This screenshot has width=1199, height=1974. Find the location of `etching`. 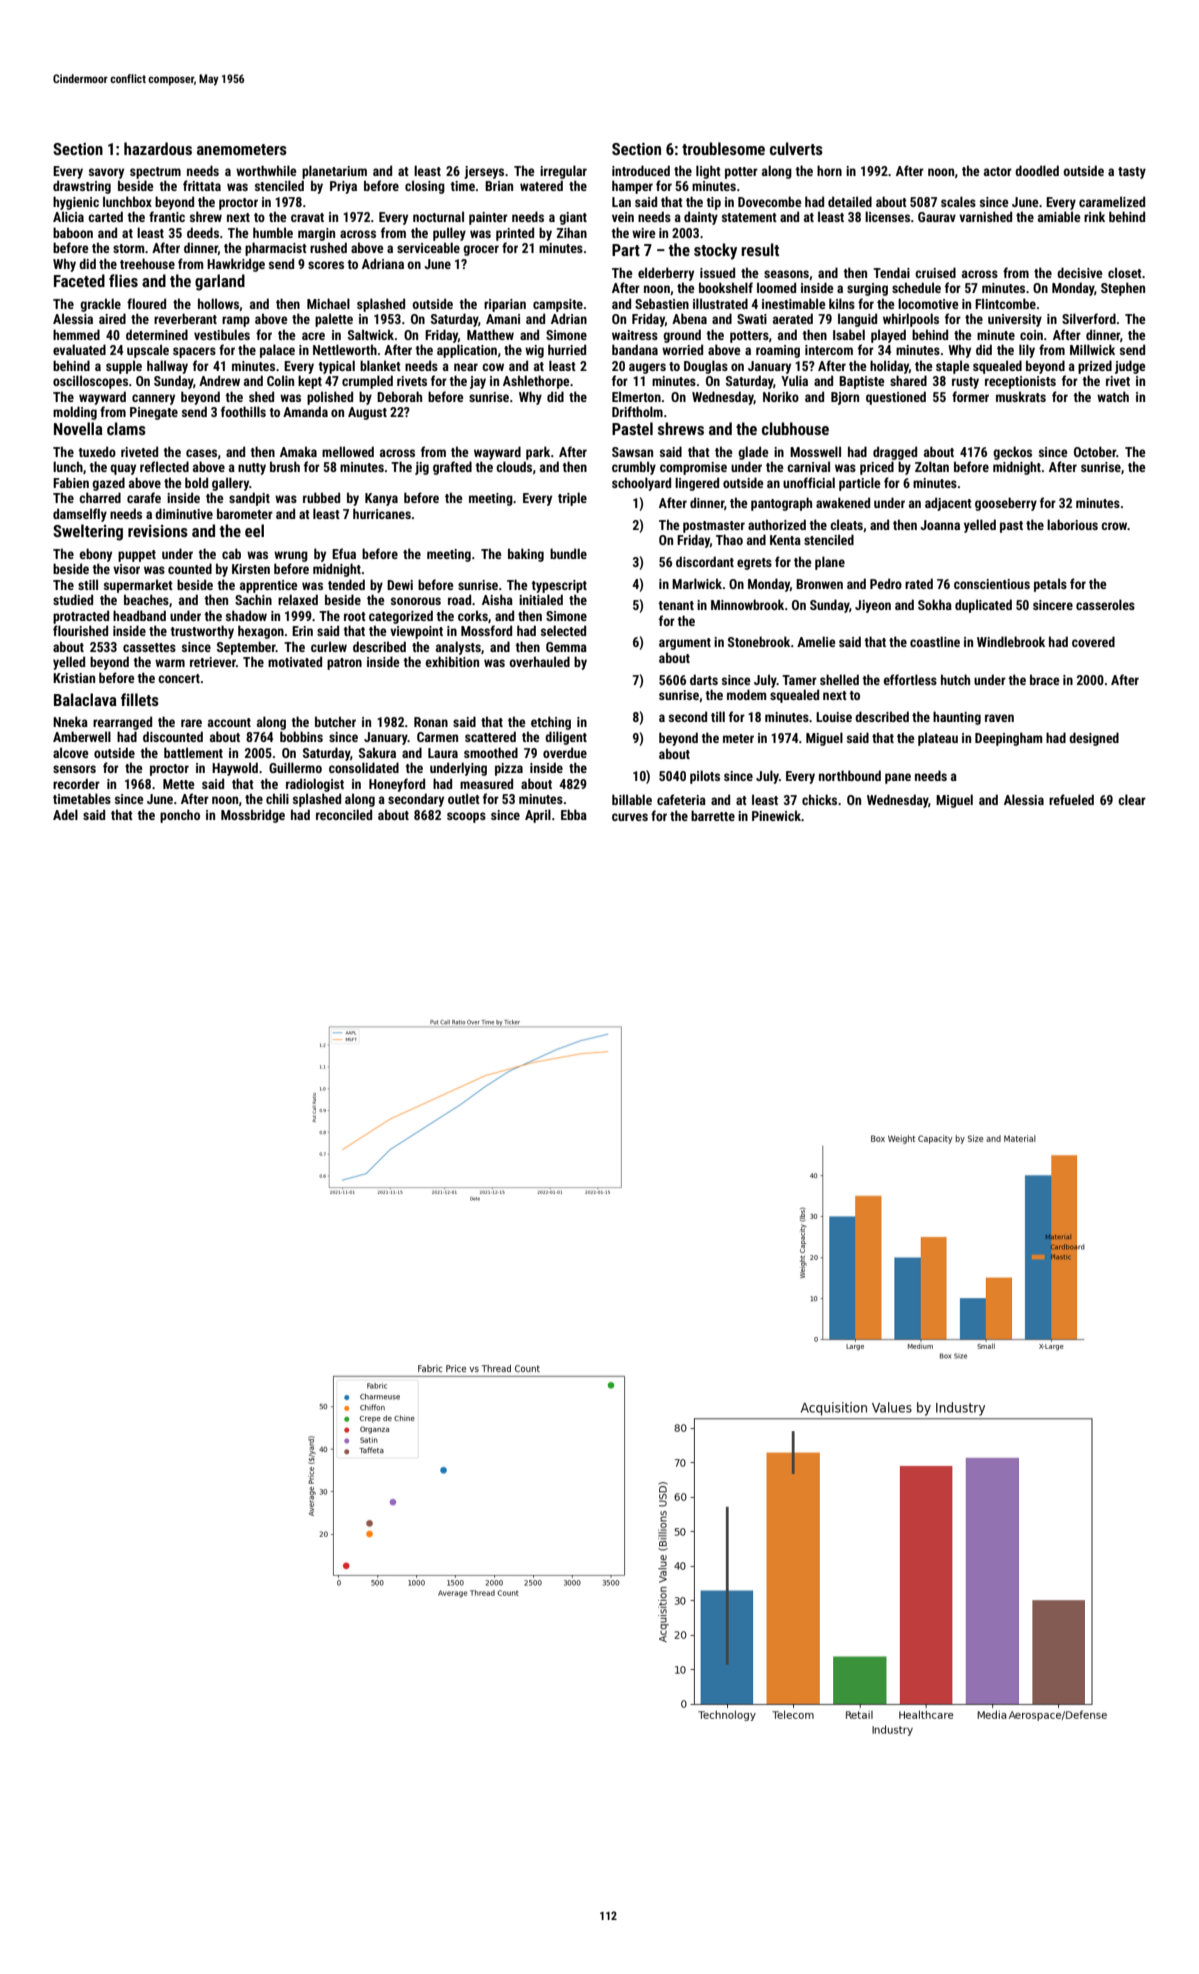

etching is located at coordinates (551, 723).
